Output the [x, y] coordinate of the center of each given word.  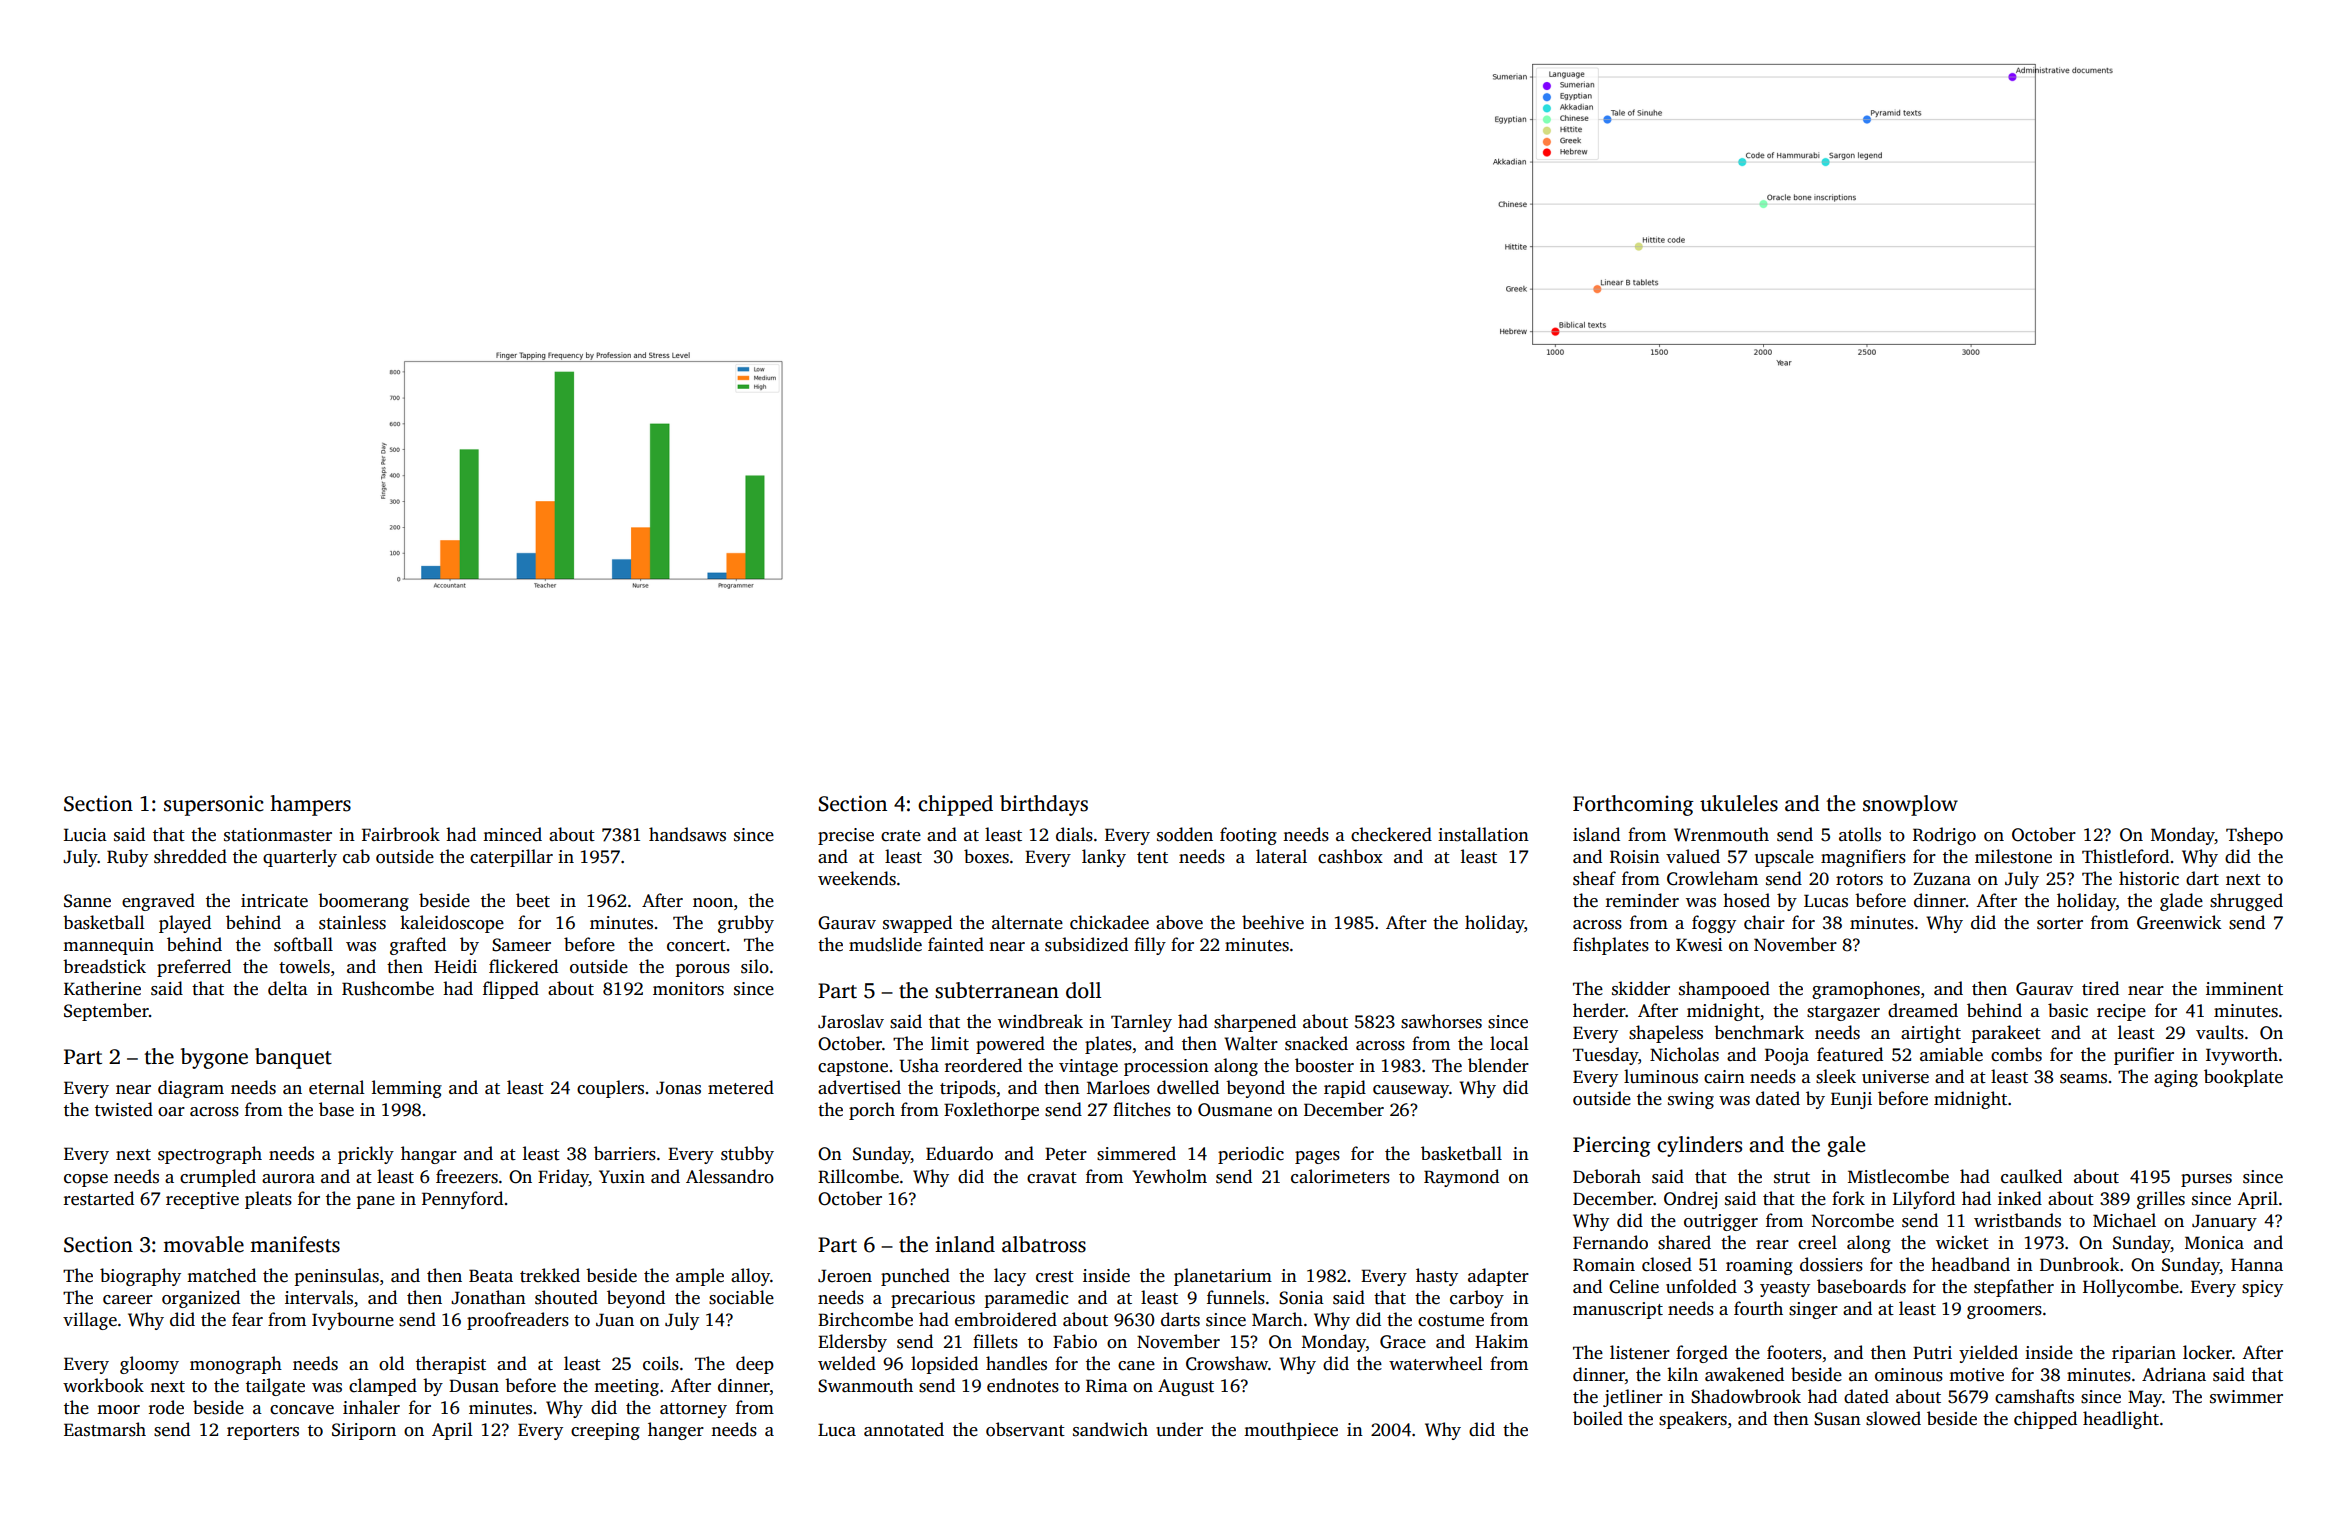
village [90, 1321]
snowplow [1910, 805]
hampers [310, 805]
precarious [933, 1299]
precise [846, 836]
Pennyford [462, 1200]
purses [2206, 1180]
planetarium [1223, 1277]
